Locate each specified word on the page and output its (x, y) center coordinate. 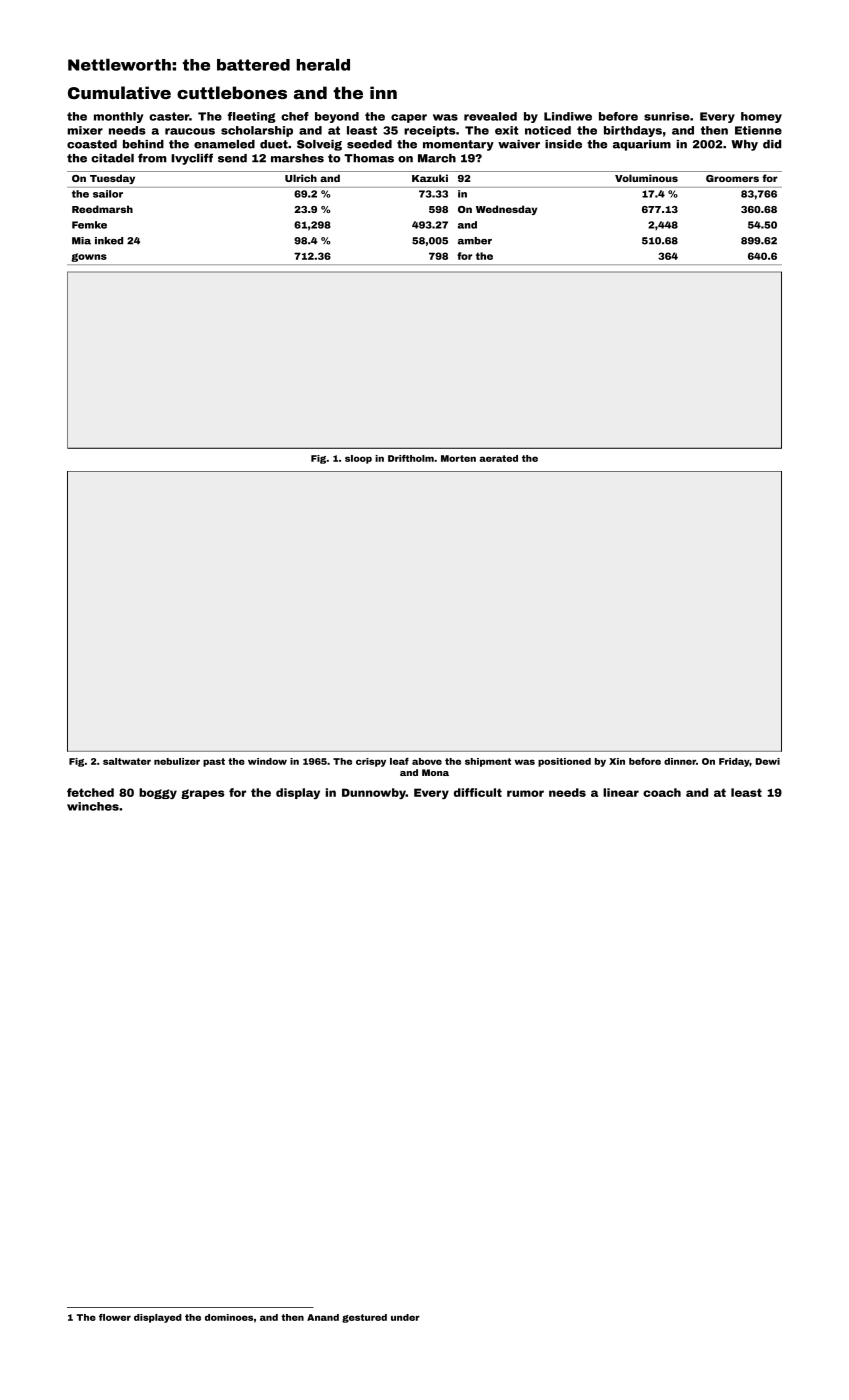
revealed (490, 116)
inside (563, 144)
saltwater (127, 761)
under (405, 1317)
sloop (358, 459)
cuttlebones (232, 92)
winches (93, 806)
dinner (680, 761)
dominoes (229, 1317)
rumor (525, 793)
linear (621, 792)
